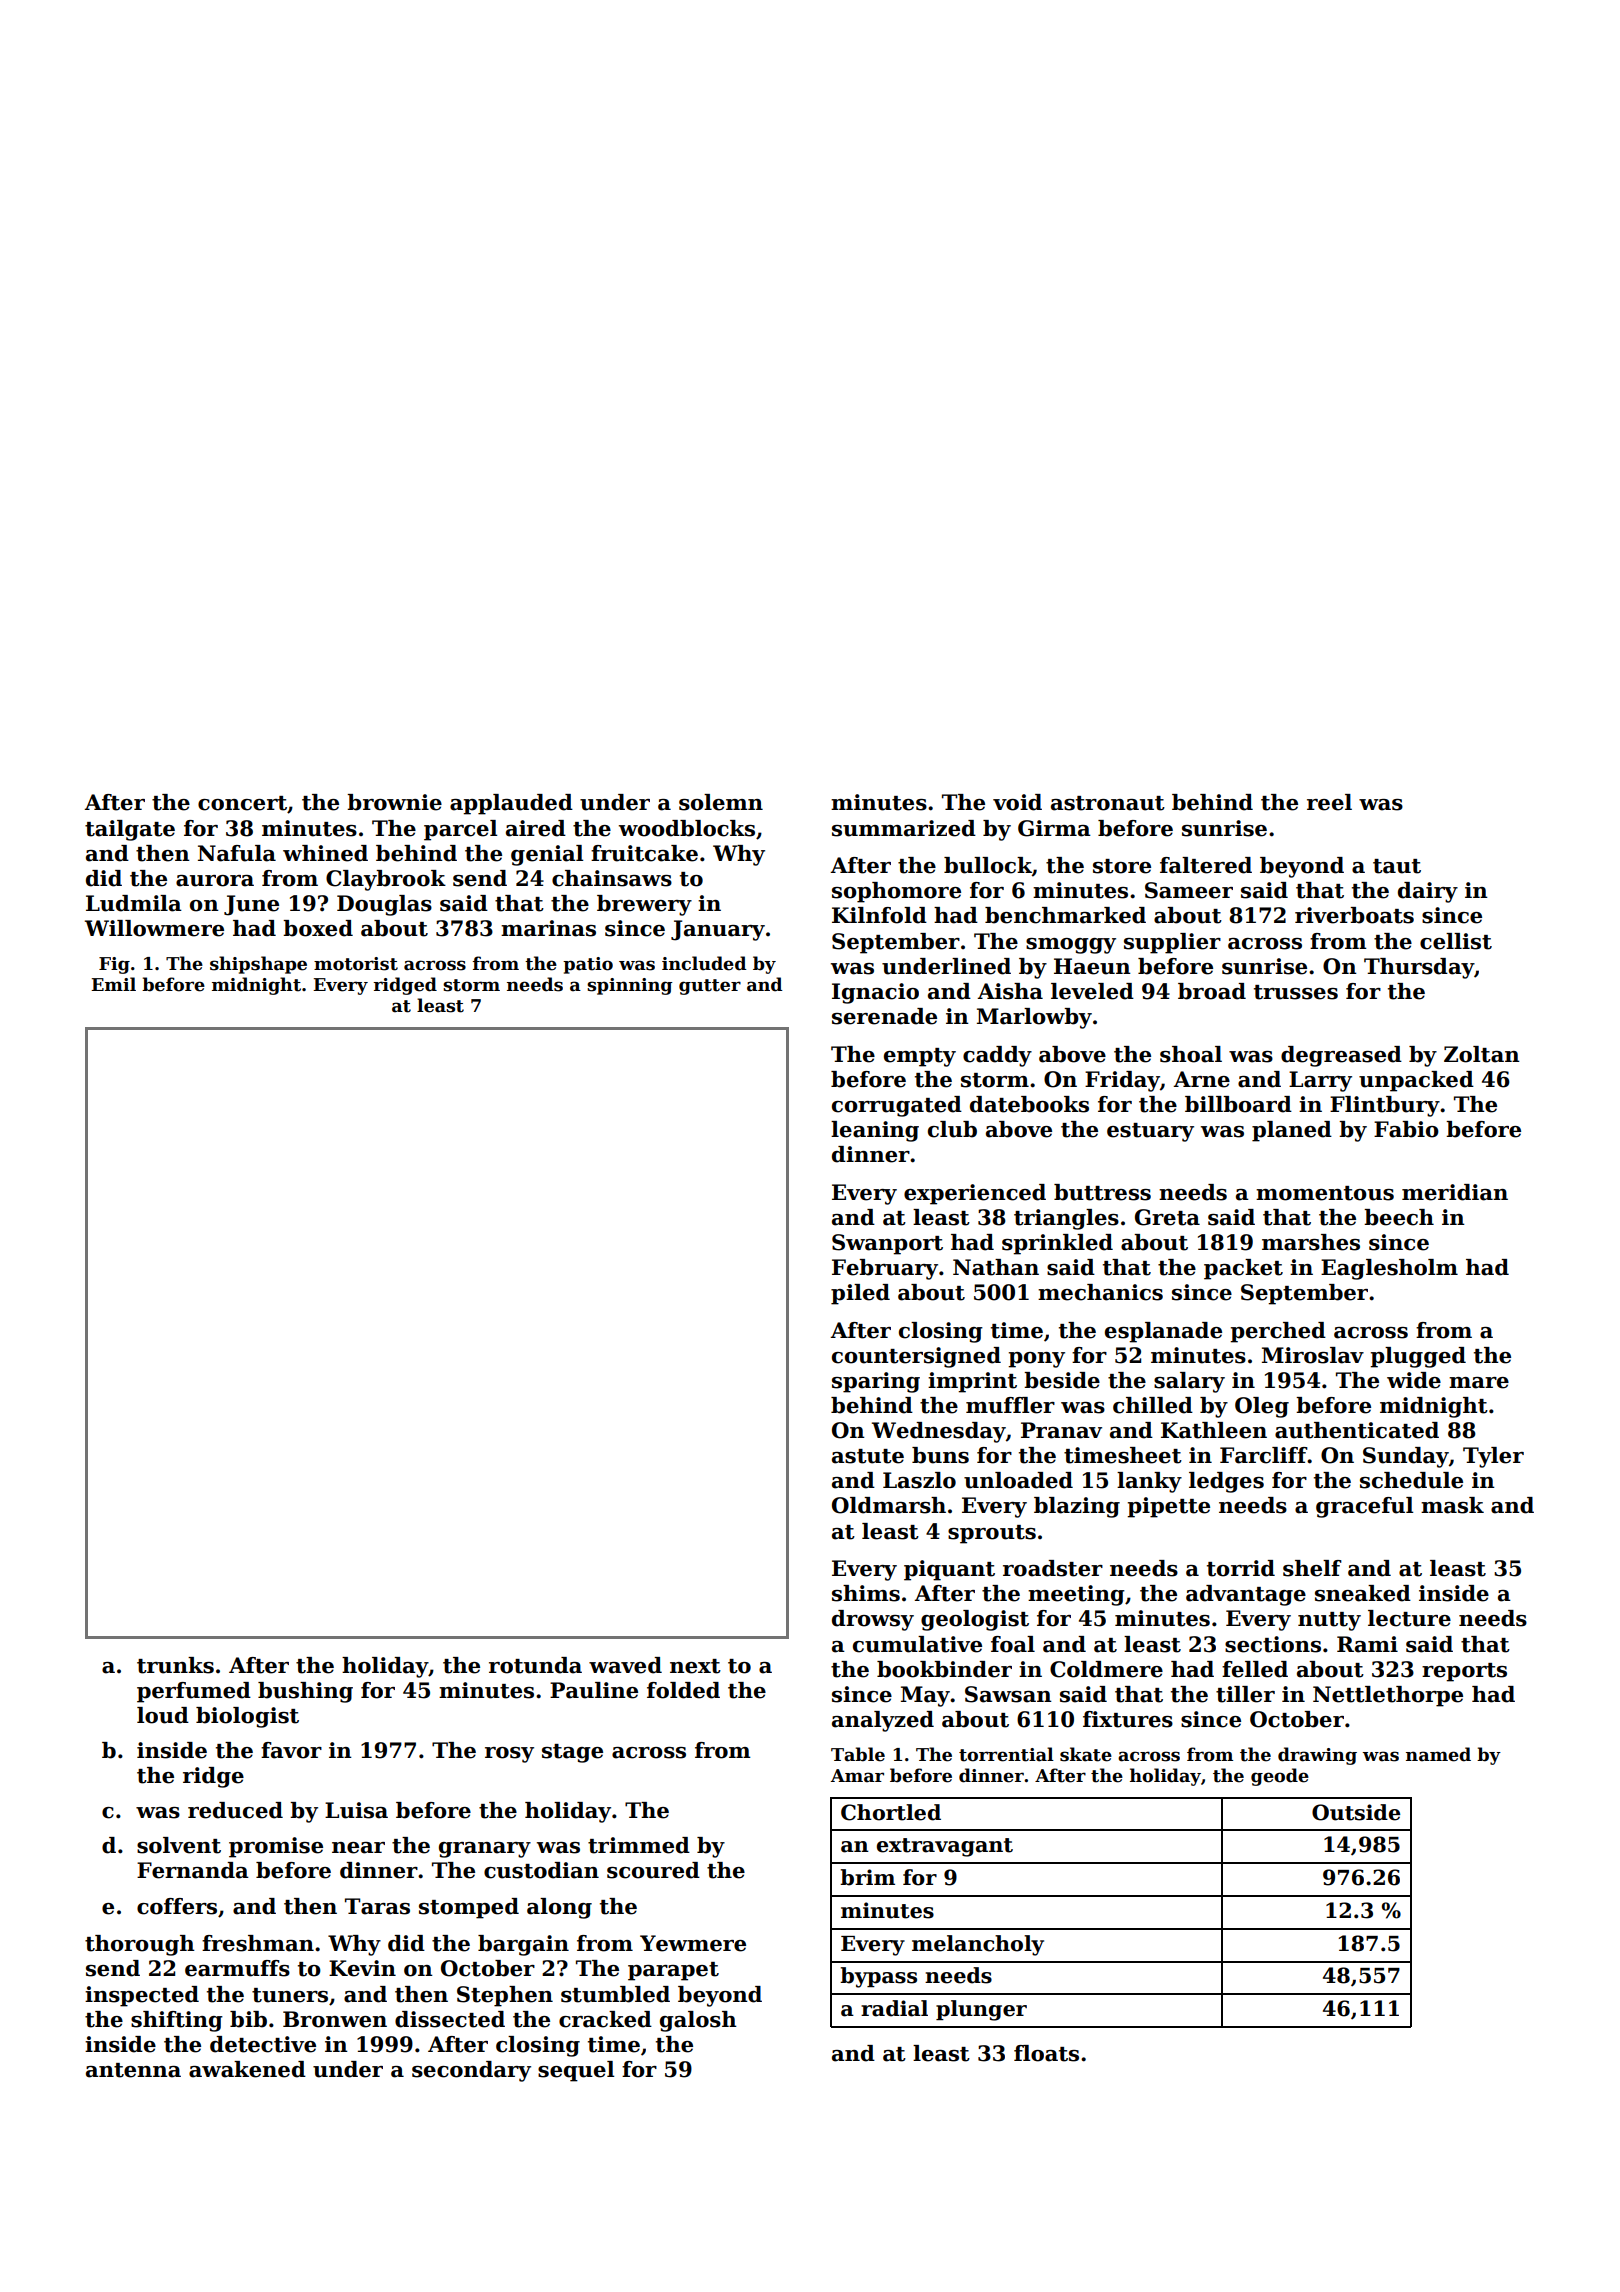 The width and height of the screenshot is (1620, 2292). What do you see at coordinates (1419, 968) in the screenshot?
I see `Thursday` at bounding box center [1419, 968].
